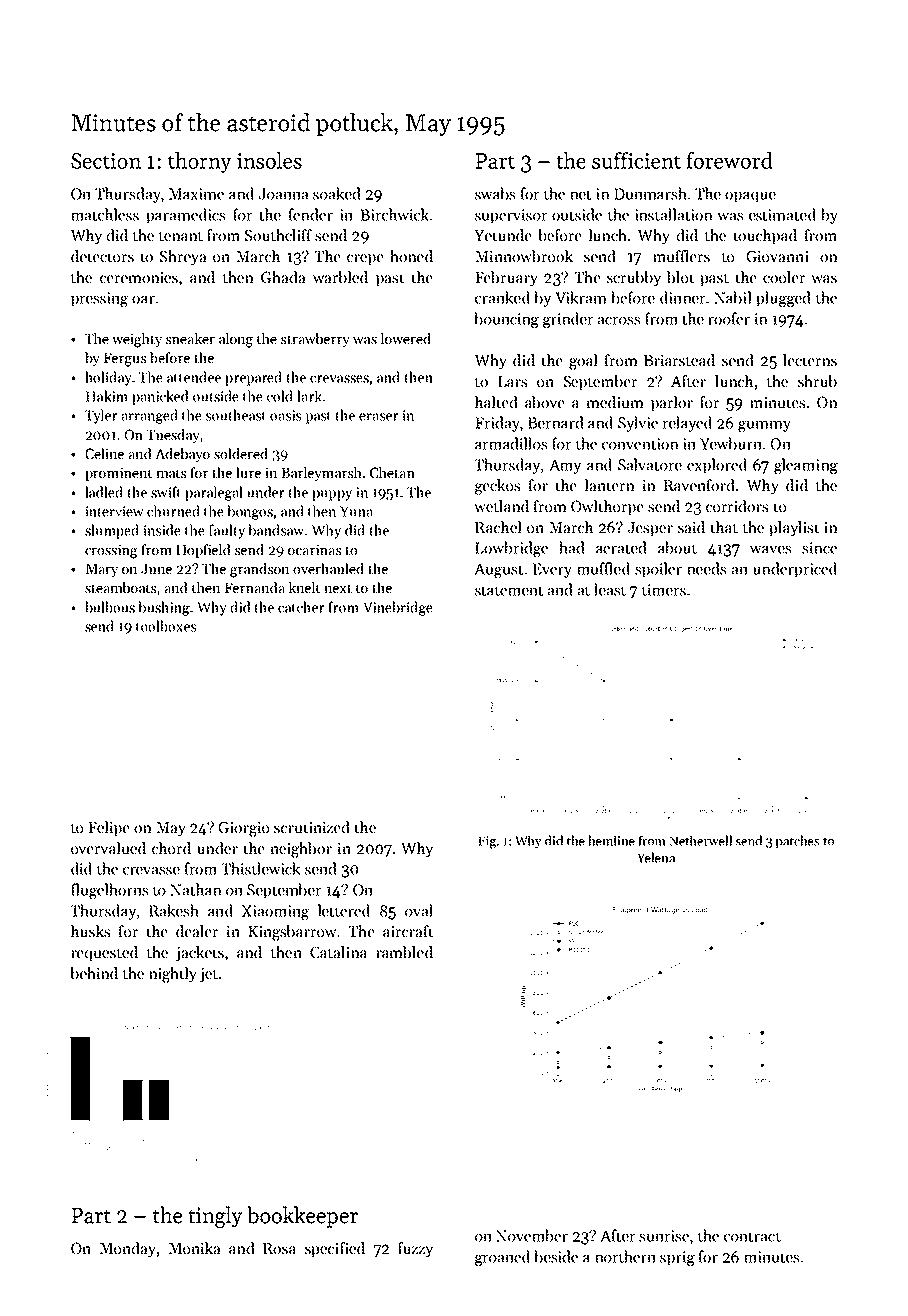  What do you see at coordinates (338, 952) in the screenshot?
I see `Catalina` at bounding box center [338, 952].
